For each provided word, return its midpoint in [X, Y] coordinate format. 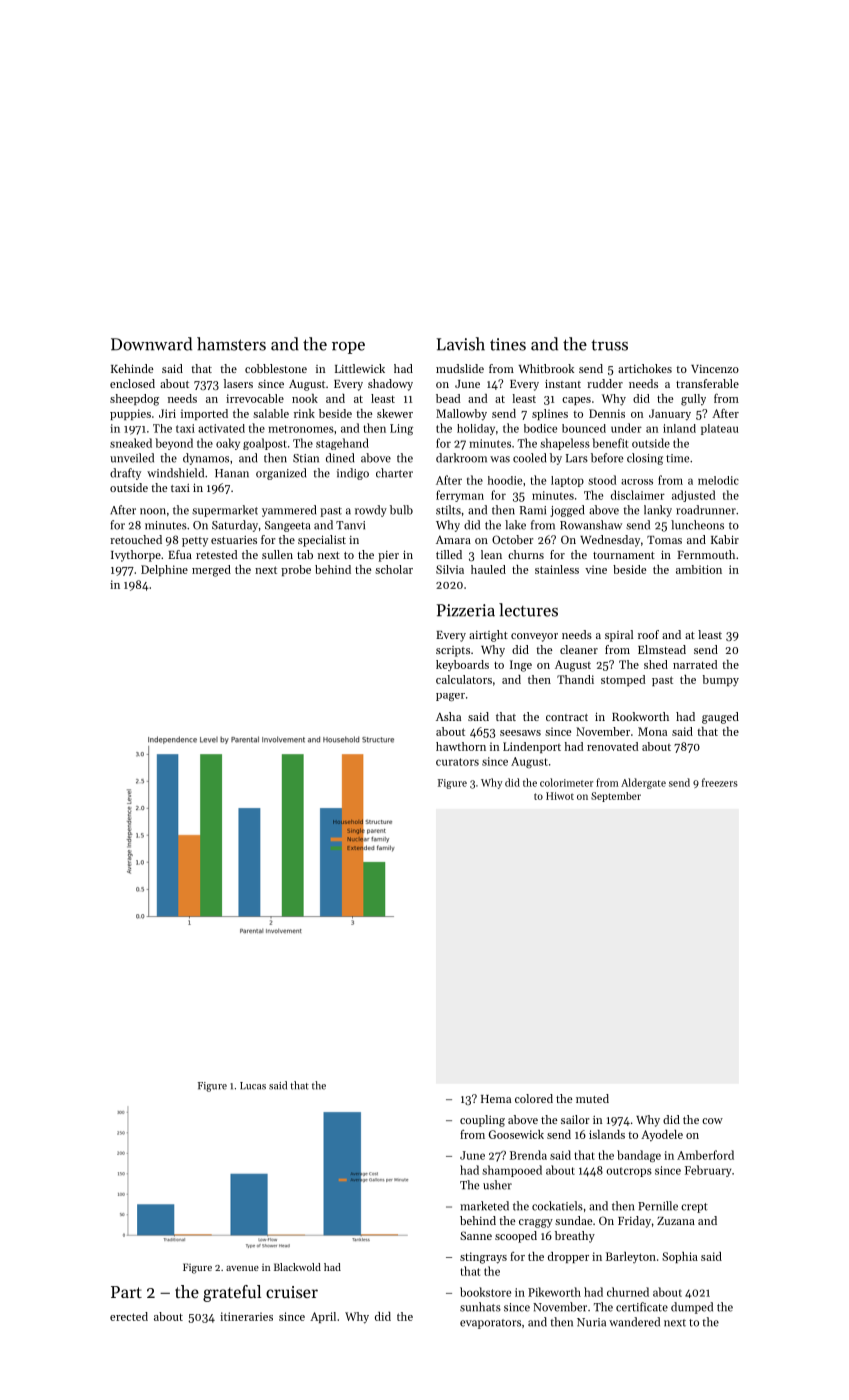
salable [271, 413]
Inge [521, 666]
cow [712, 1121]
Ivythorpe [136, 556]
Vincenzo [715, 369]
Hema [496, 1099]
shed [656, 664]
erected [129, 1316]
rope [348, 348]
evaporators [490, 1324]
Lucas [253, 1086]
